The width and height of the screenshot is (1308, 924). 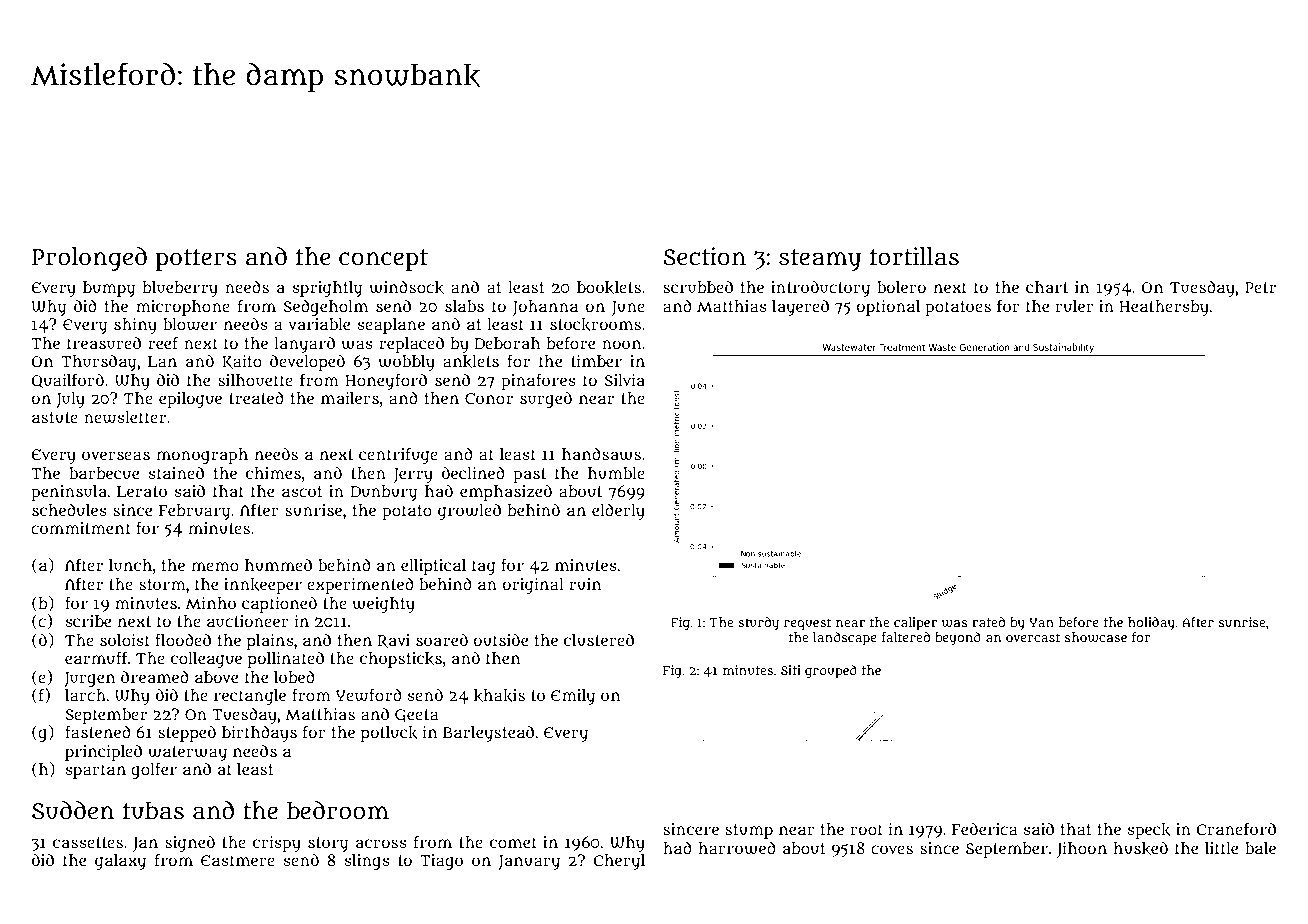 What do you see at coordinates (545, 308) in the screenshot?
I see `Johanna` at bounding box center [545, 308].
